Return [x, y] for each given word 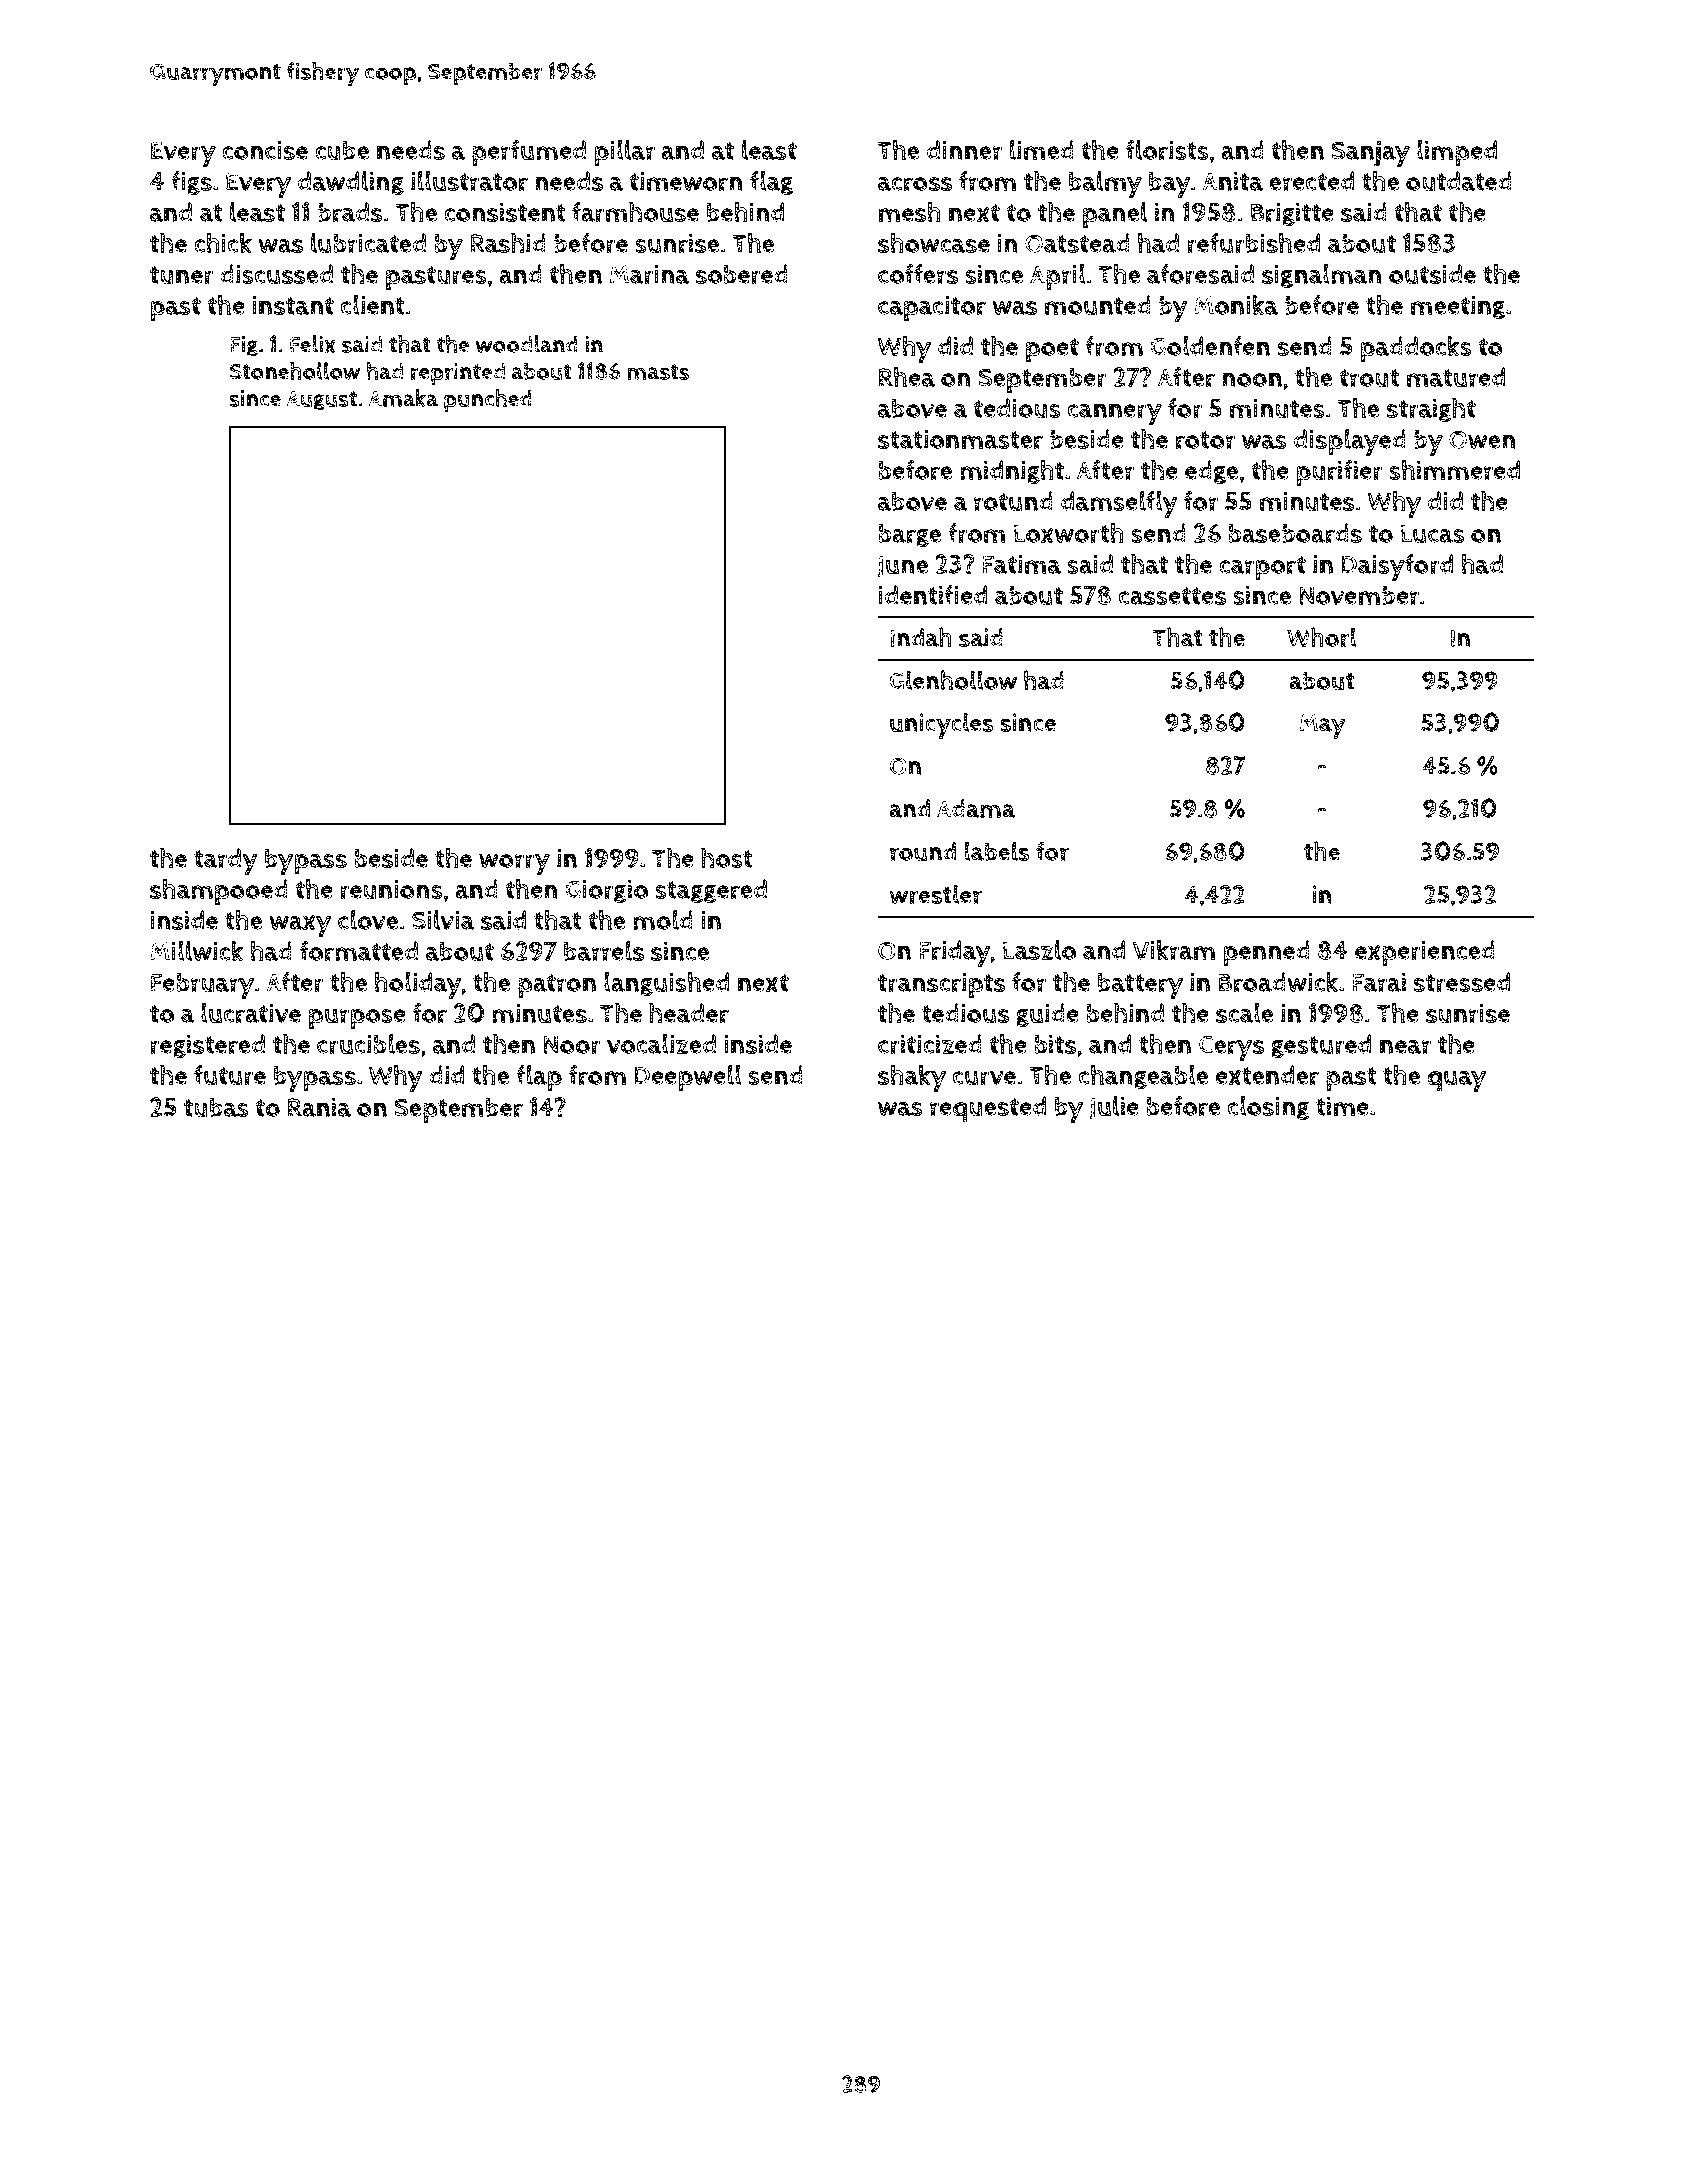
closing [1269, 1108]
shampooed [219, 891]
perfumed [529, 153]
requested [988, 1109]
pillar [624, 153]
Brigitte [1292, 214]
